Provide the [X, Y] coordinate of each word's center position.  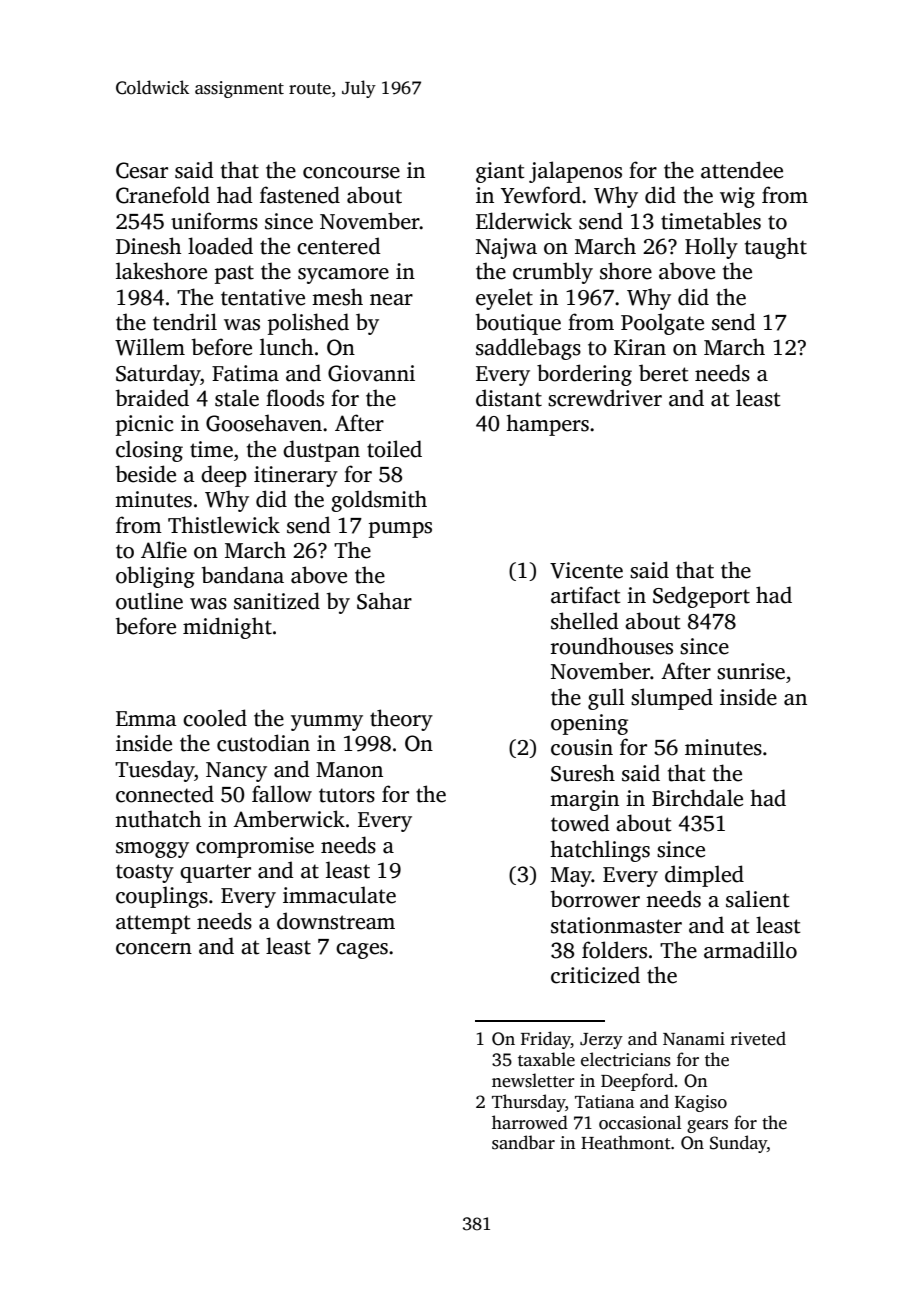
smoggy [152, 850]
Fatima [245, 373]
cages [362, 951]
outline [149, 601]
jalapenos [575, 172]
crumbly [553, 273]
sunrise [751, 671]
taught [776, 248]
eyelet [504, 299]
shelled [585, 621]
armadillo [750, 950]
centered [339, 246]
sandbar [523, 1142]
